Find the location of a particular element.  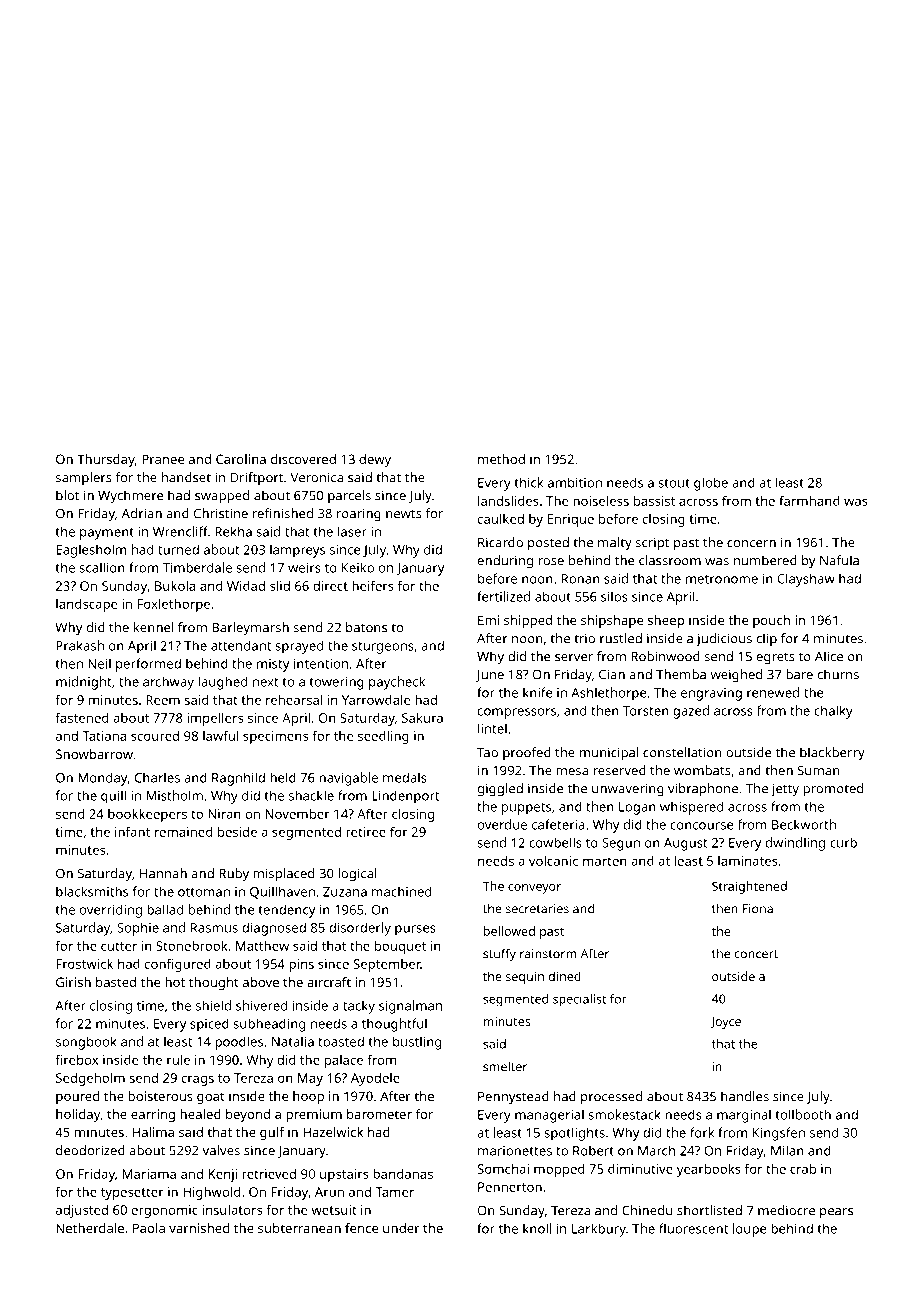

samplers is located at coordinates (84, 479).
